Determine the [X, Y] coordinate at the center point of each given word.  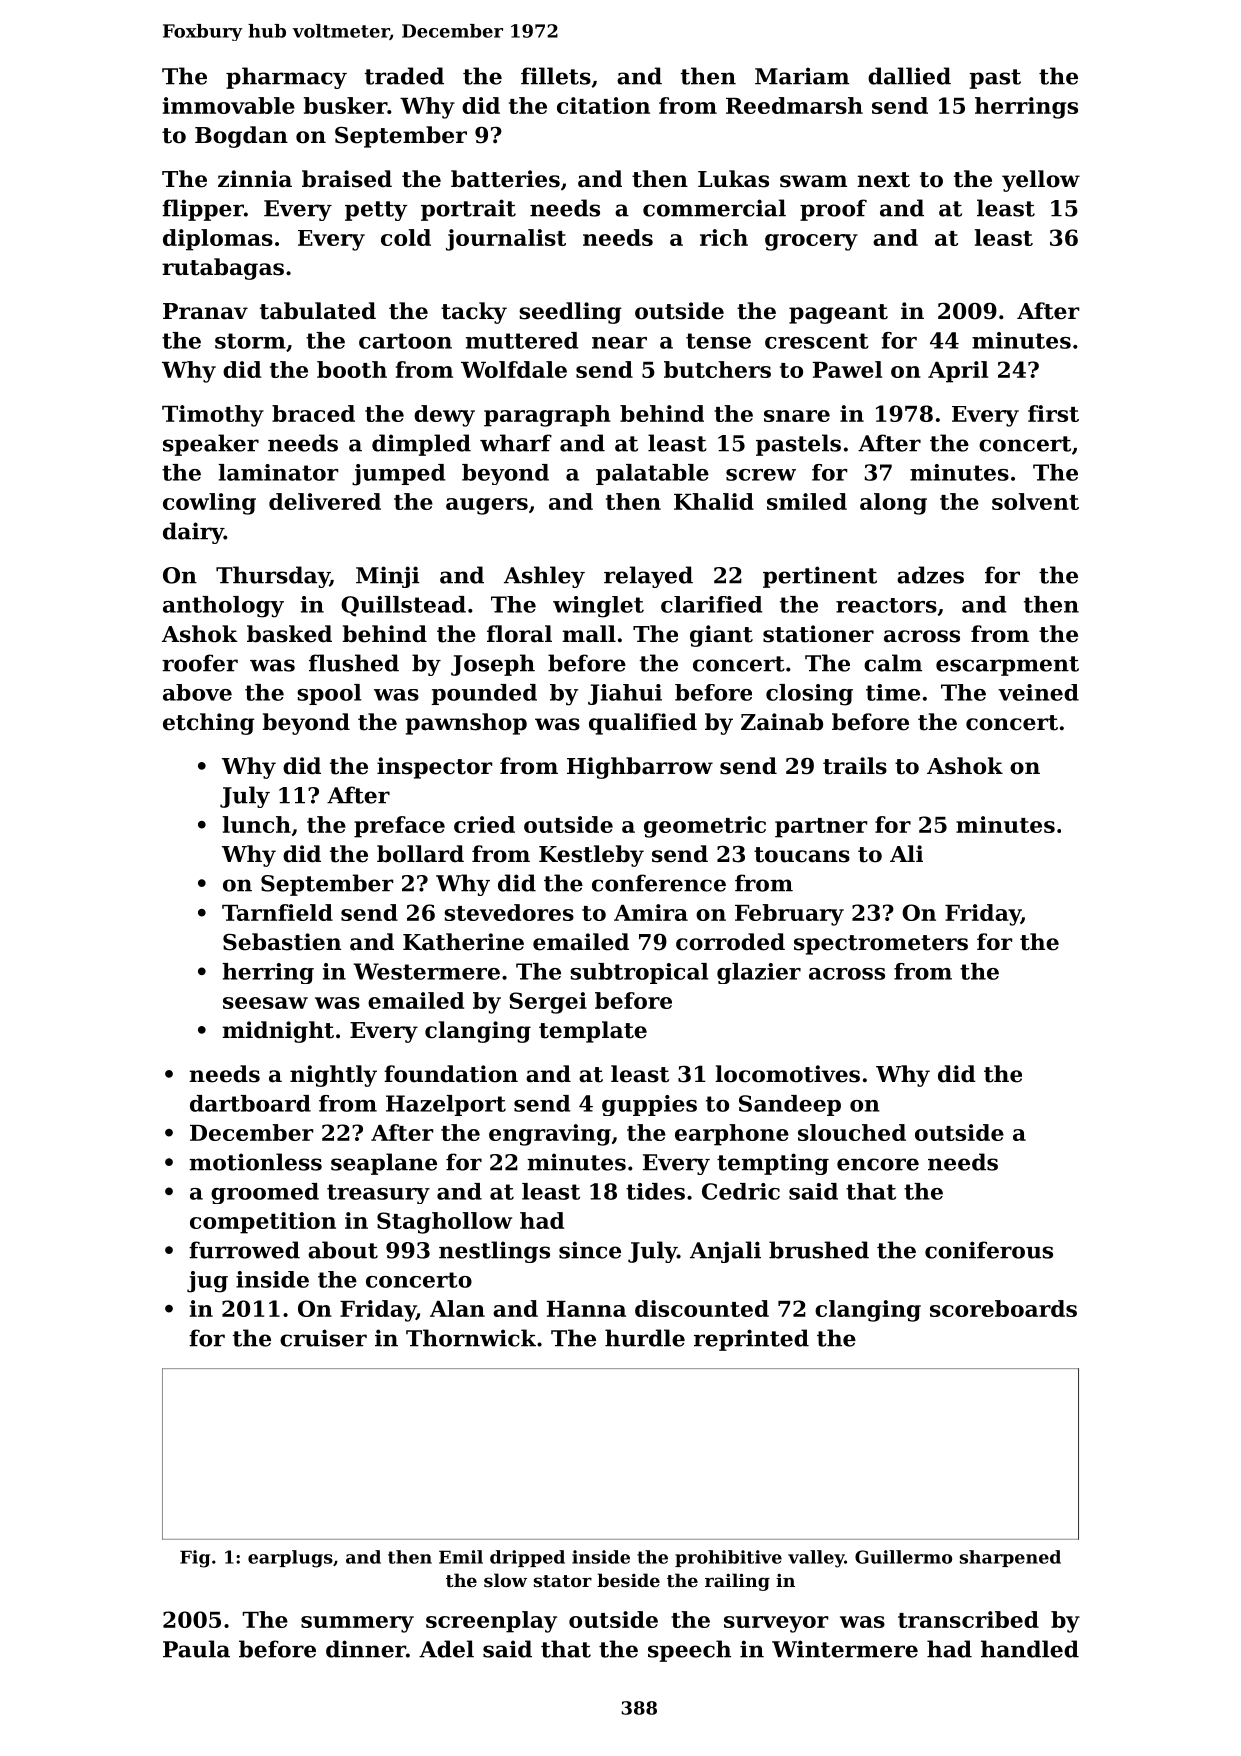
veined [1038, 692]
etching [209, 724]
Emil [461, 1557]
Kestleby [591, 856]
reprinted [751, 1340]
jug [207, 1282]
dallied [909, 76]
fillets [556, 76]
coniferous [989, 1250]
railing [737, 1582]
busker [345, 105]
